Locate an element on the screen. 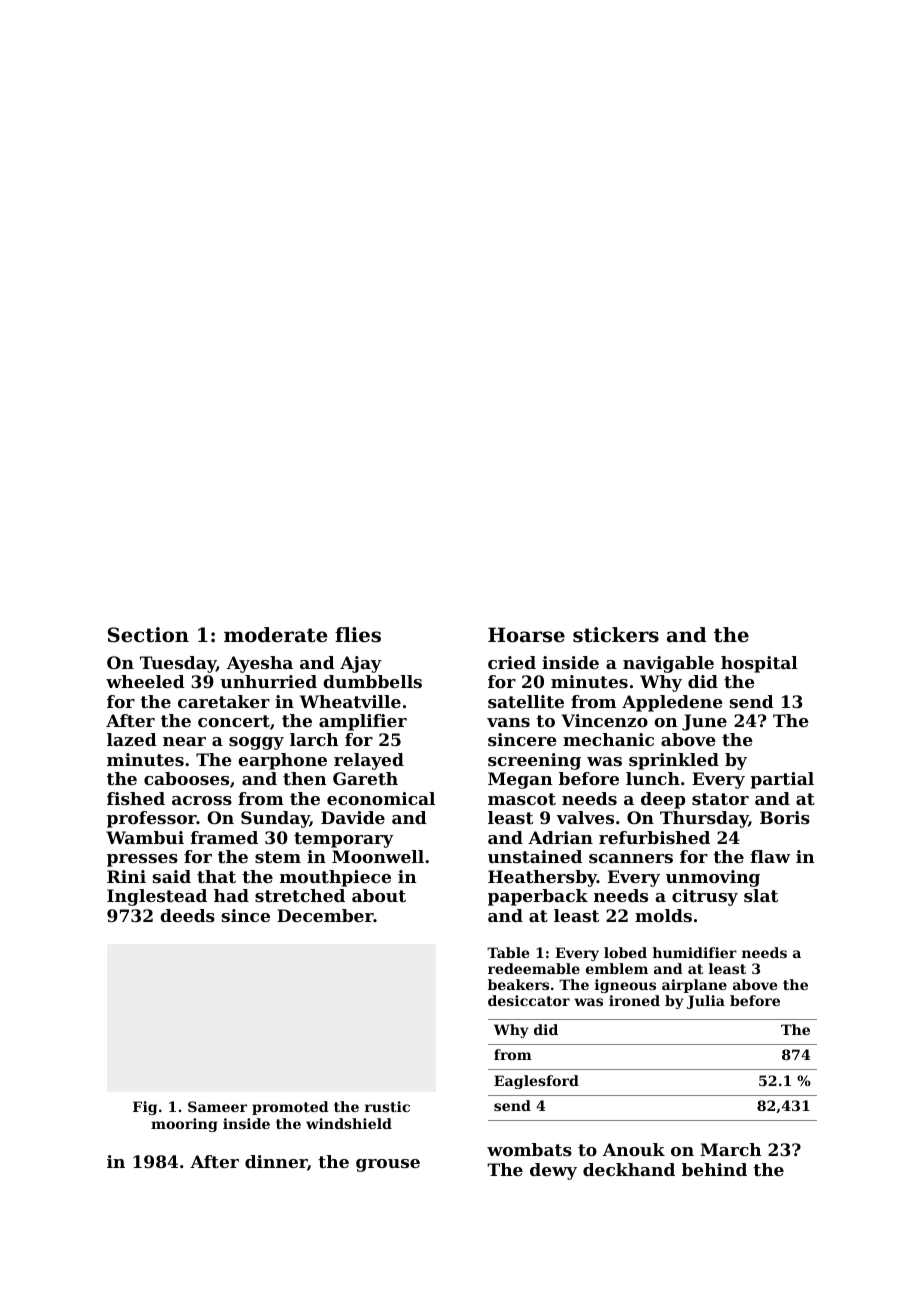 Image resolution: width=924 pixels, height=1311 pixels. moderate is located at coordinates (276, 635).
